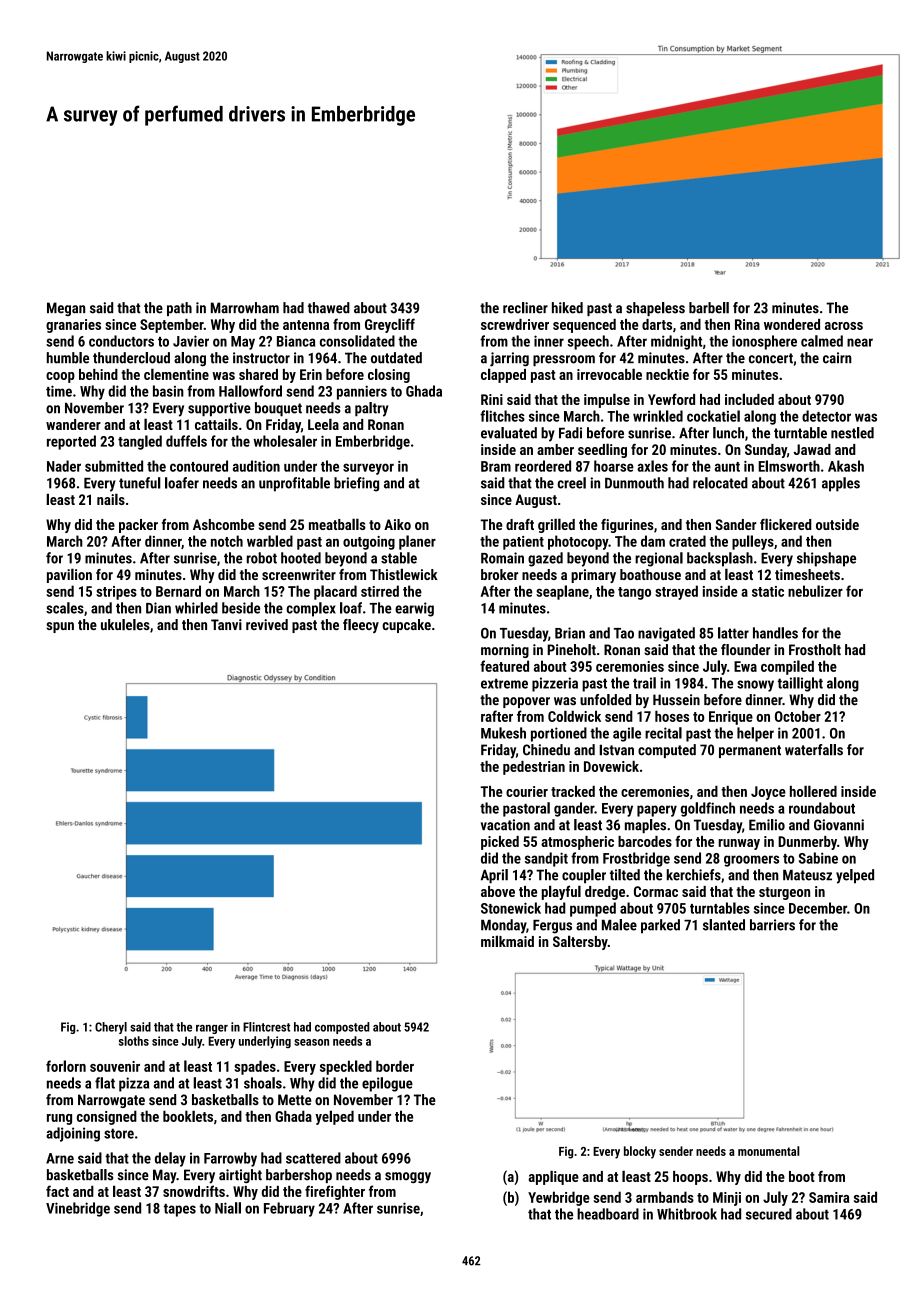 Image resolution: width=924 pixels, height=1308 pixels. What do you see at coordinates (709, 308) in the image?
I see `barbell` at bounding box center [709, 308].
